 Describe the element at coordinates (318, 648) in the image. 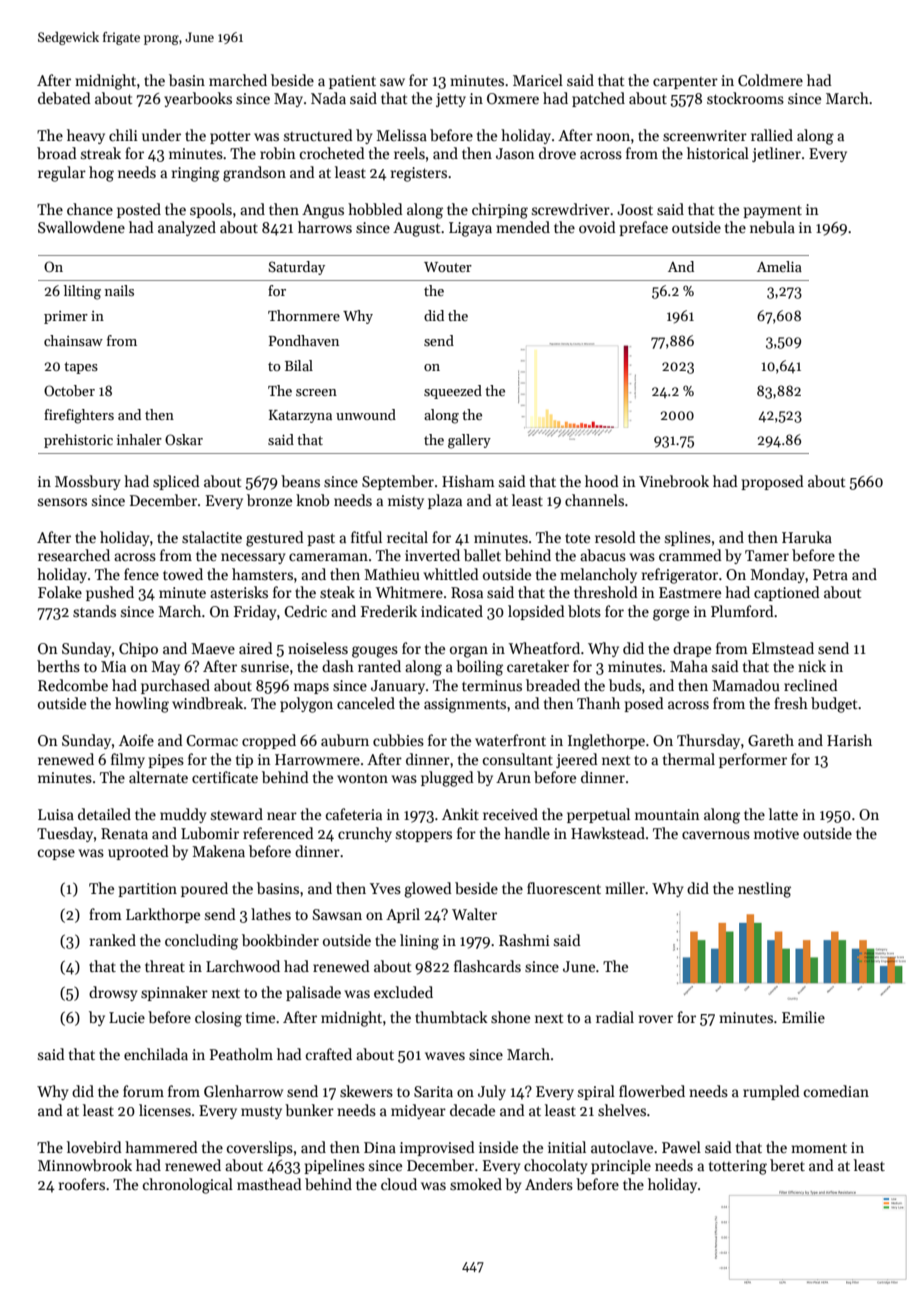

I see `noiseless` at that location.
